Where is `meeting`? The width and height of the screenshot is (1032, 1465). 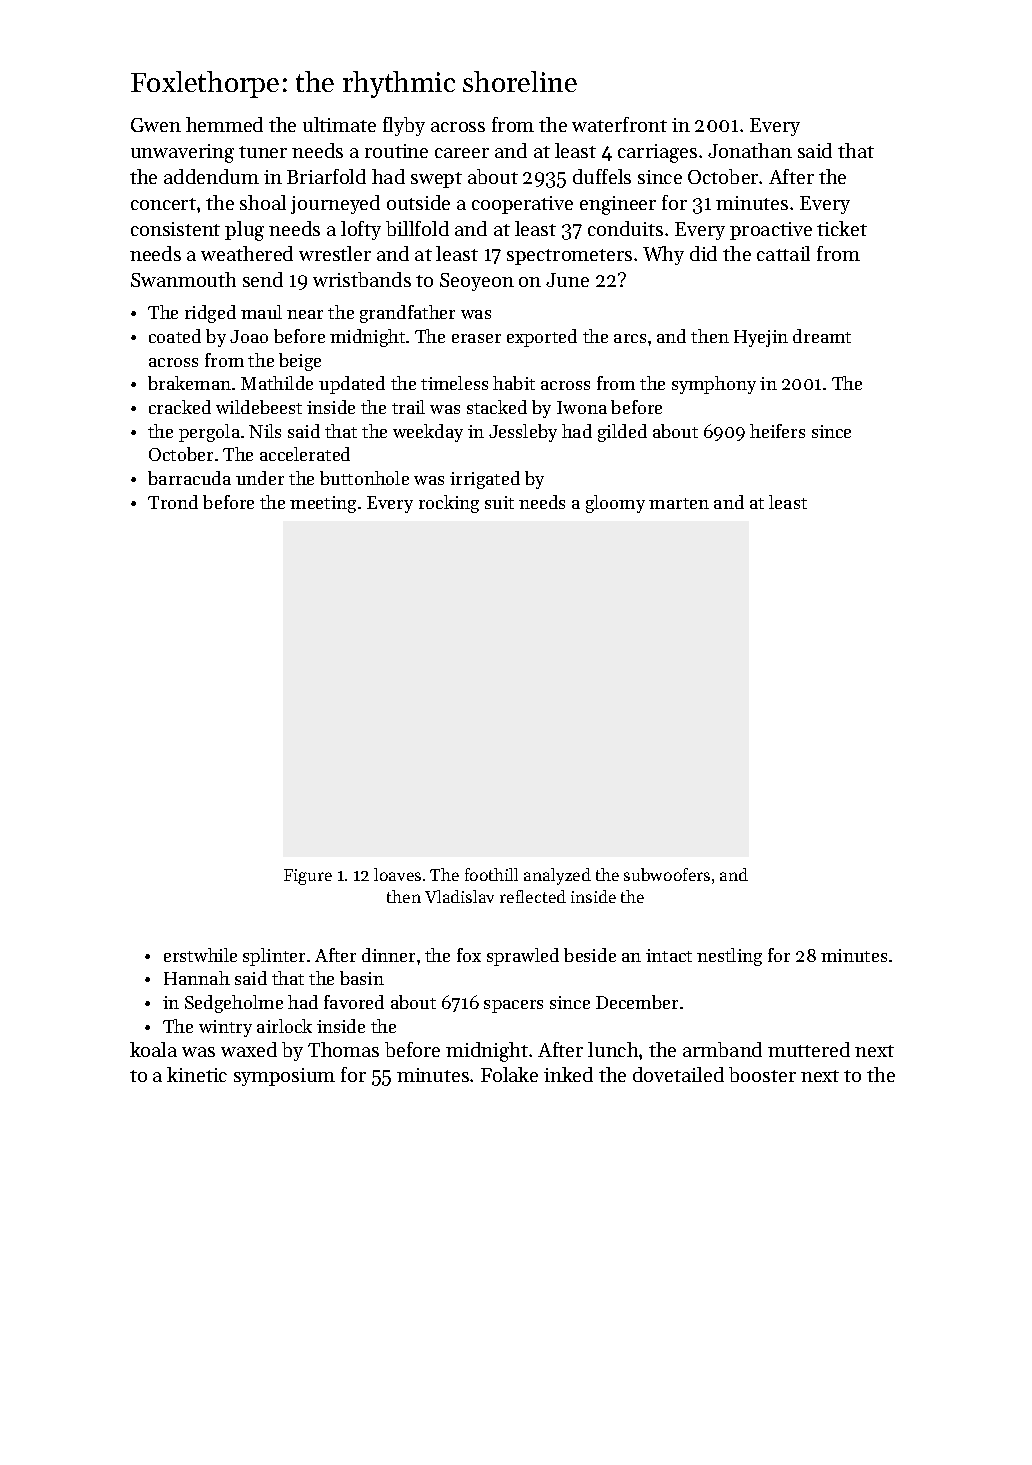 meeting is located at coordinates (323, 504).
